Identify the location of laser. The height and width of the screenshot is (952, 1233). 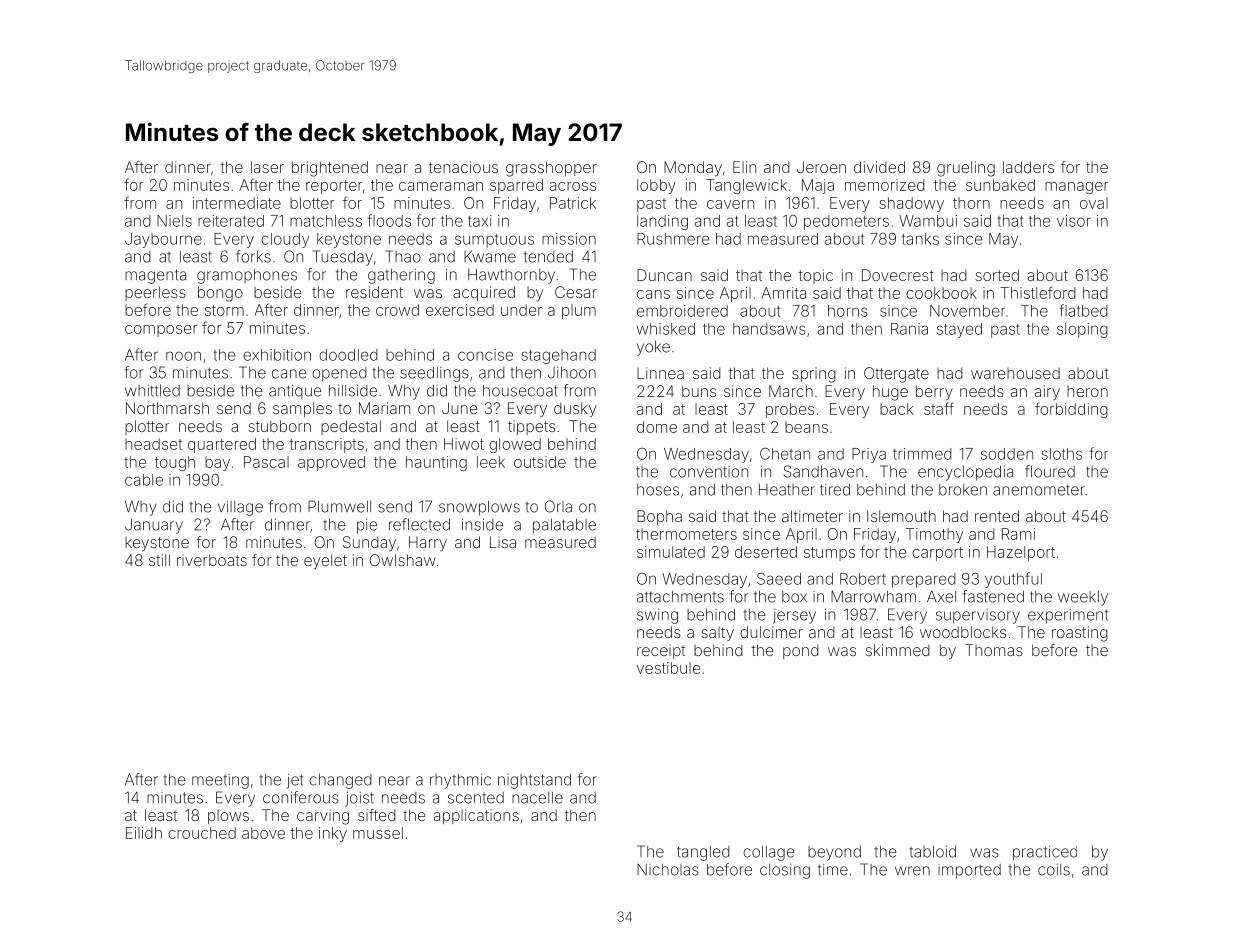
(267, 167).
